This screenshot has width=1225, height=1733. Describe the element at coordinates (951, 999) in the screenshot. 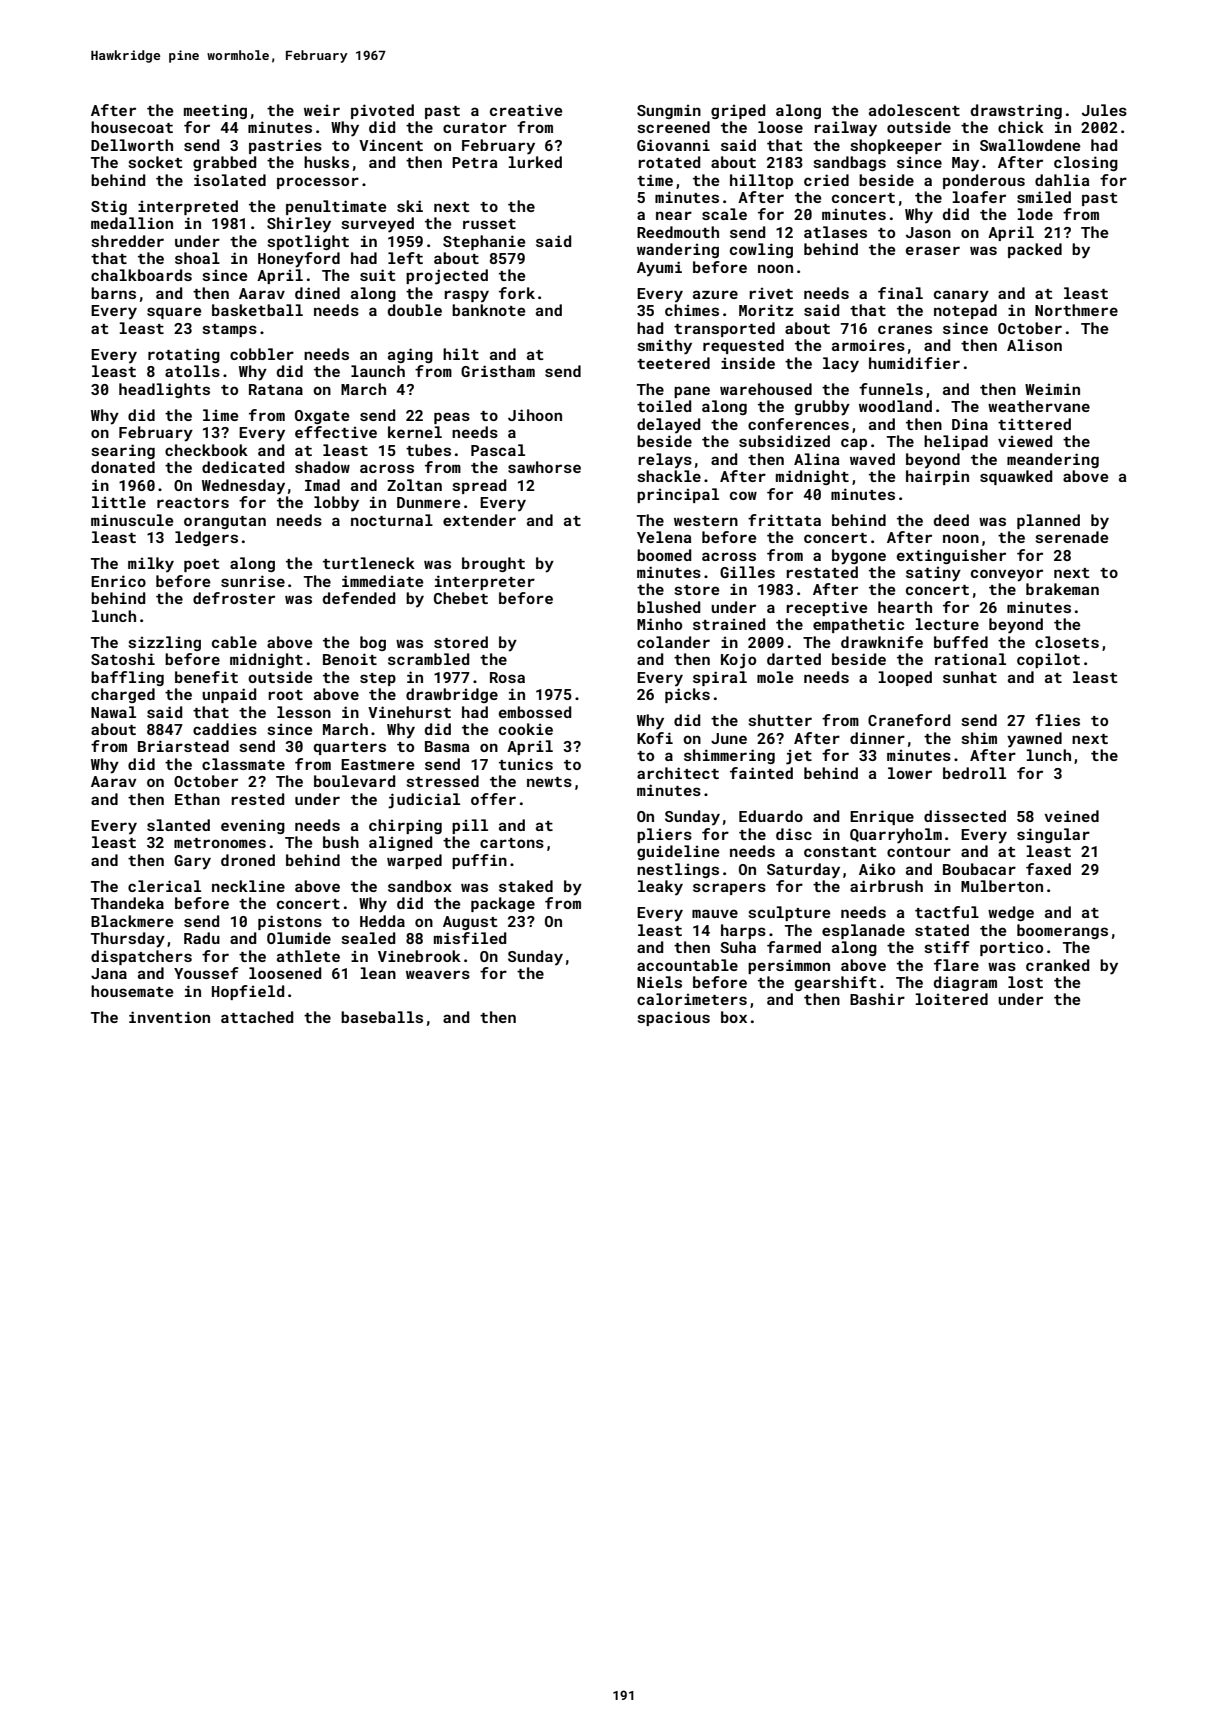

I see `loitered` at that location.
